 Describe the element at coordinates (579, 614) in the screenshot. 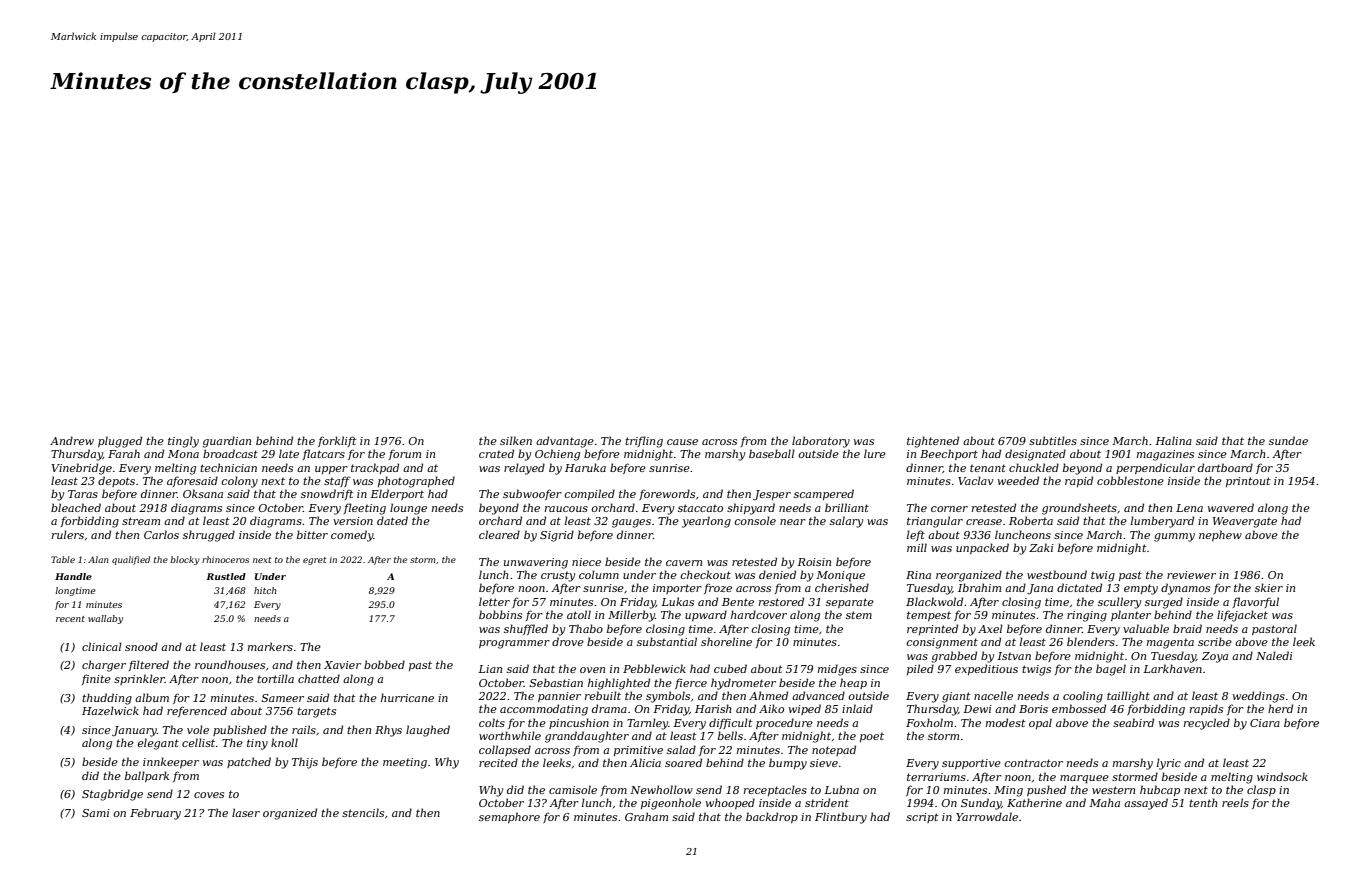

I see `atoll` at that location.
